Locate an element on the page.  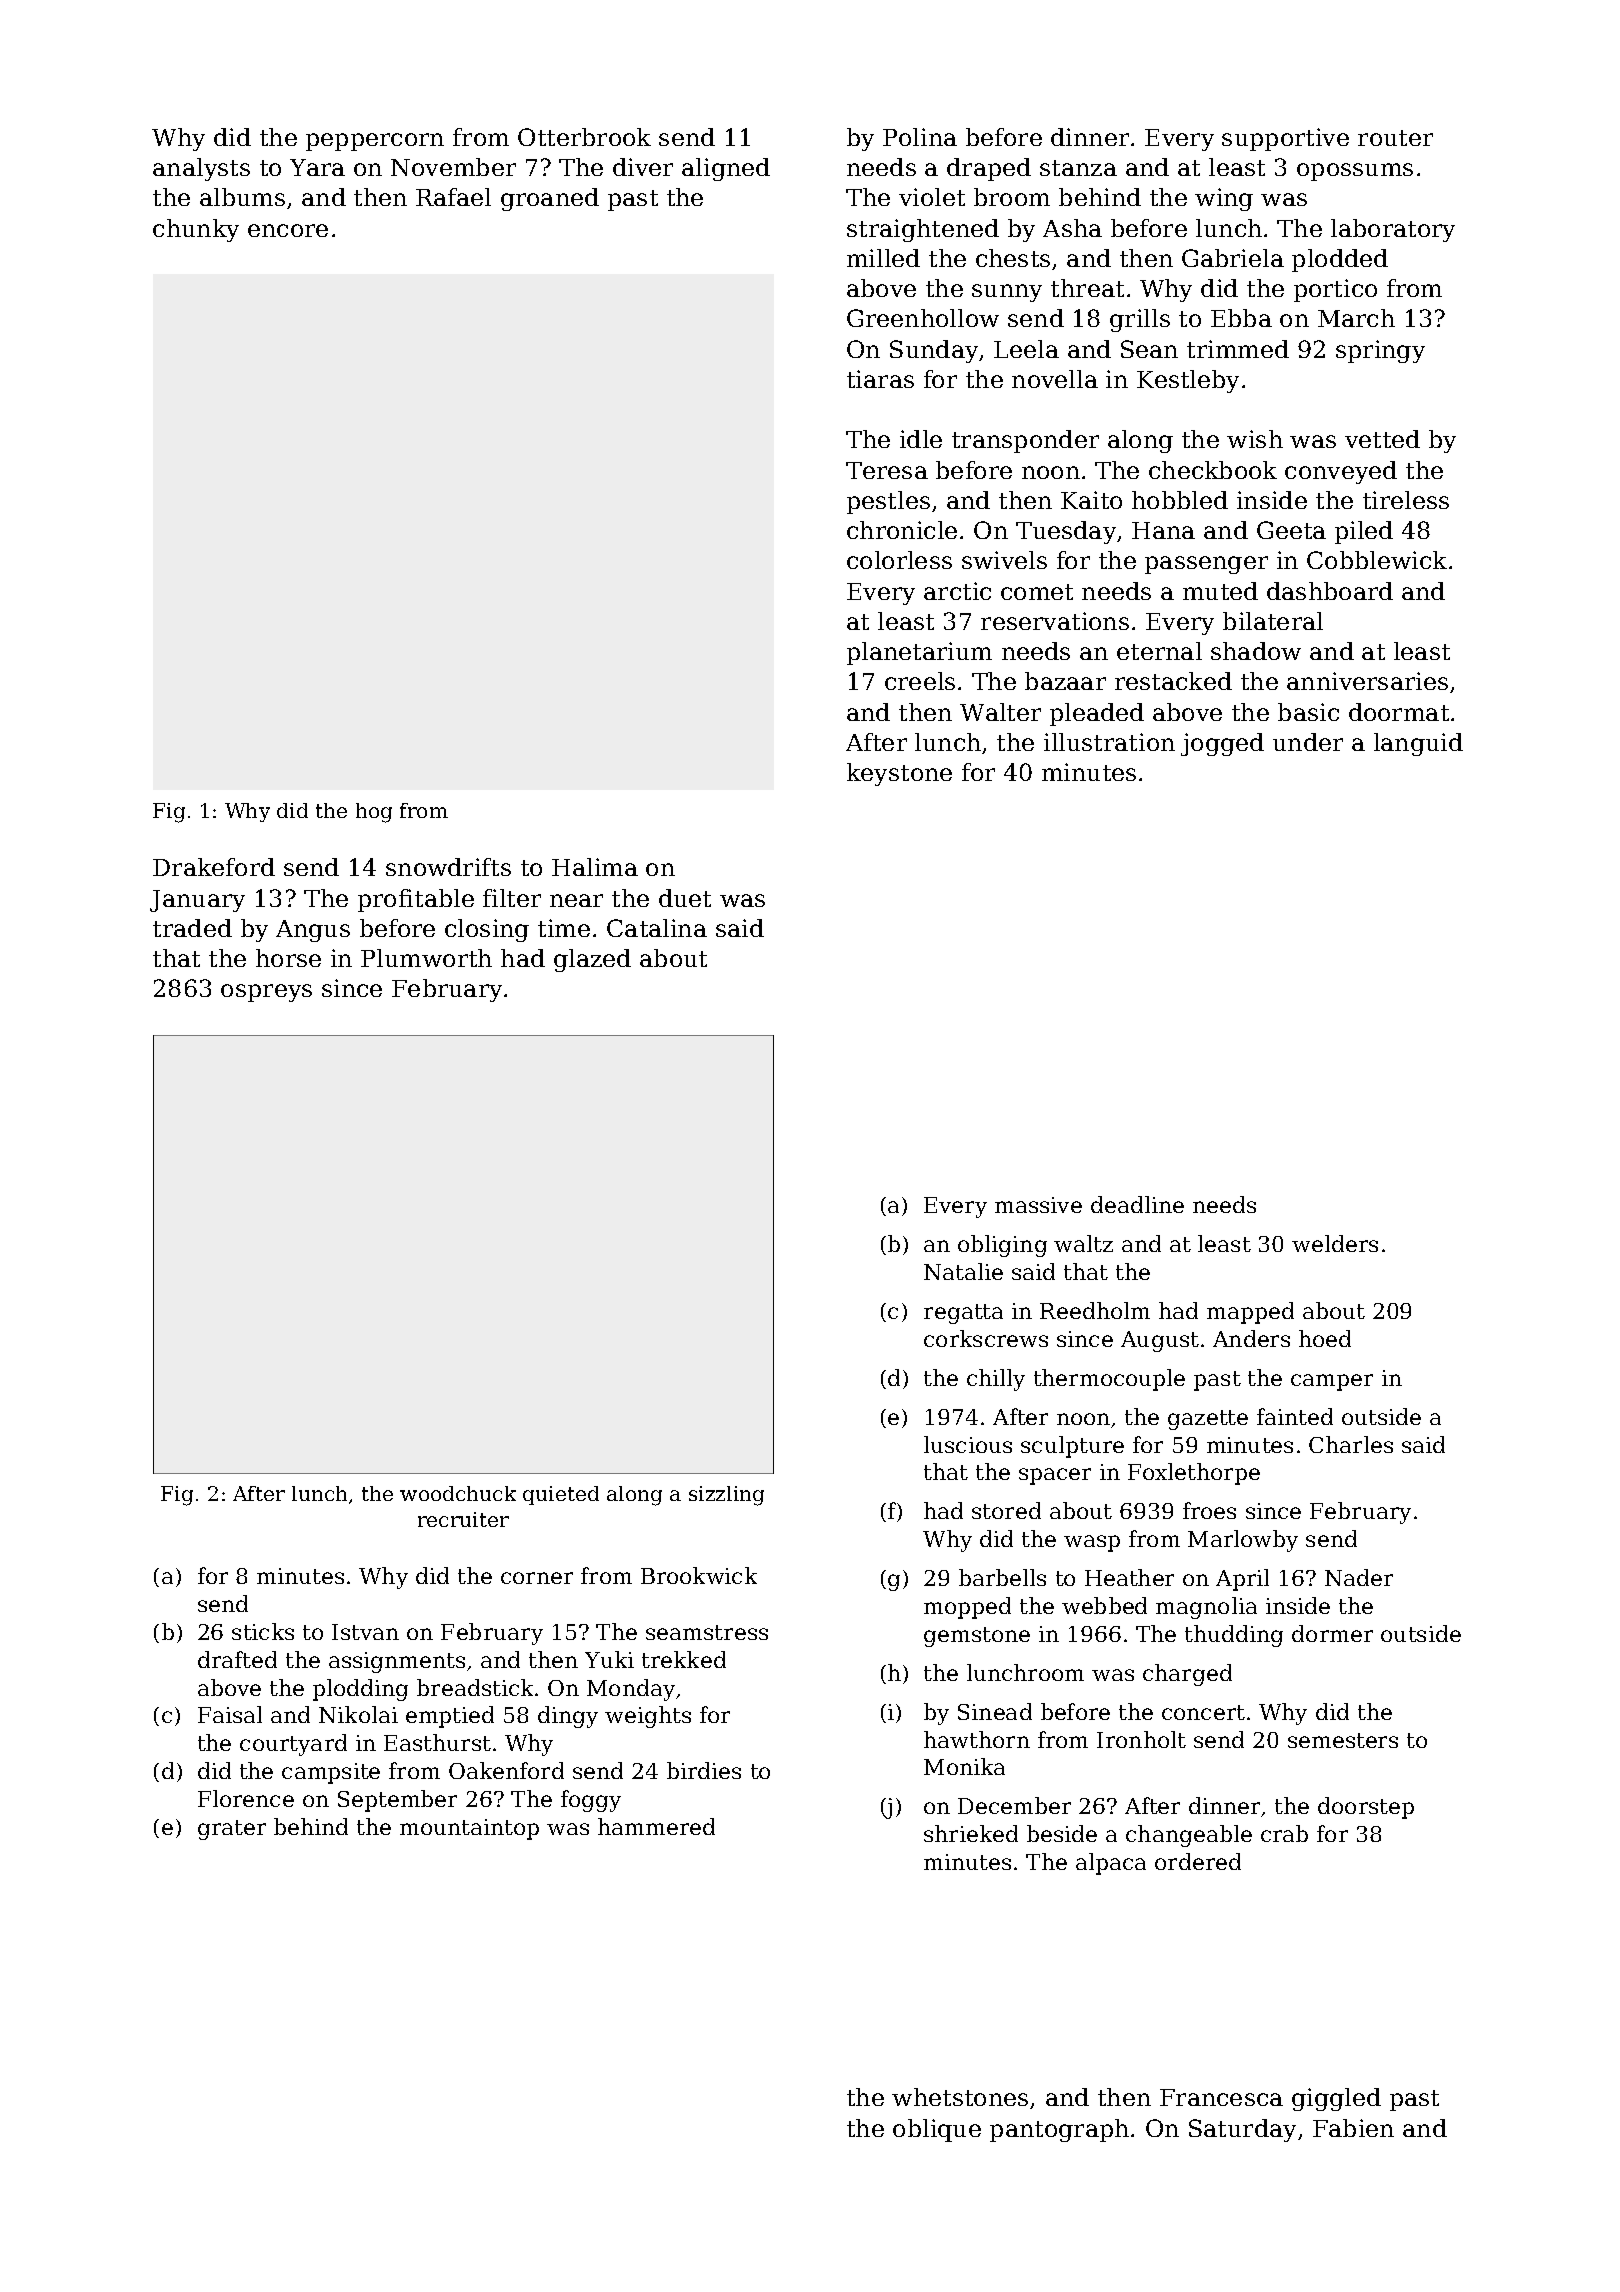
aligned is located at coordinates (726, 169).
